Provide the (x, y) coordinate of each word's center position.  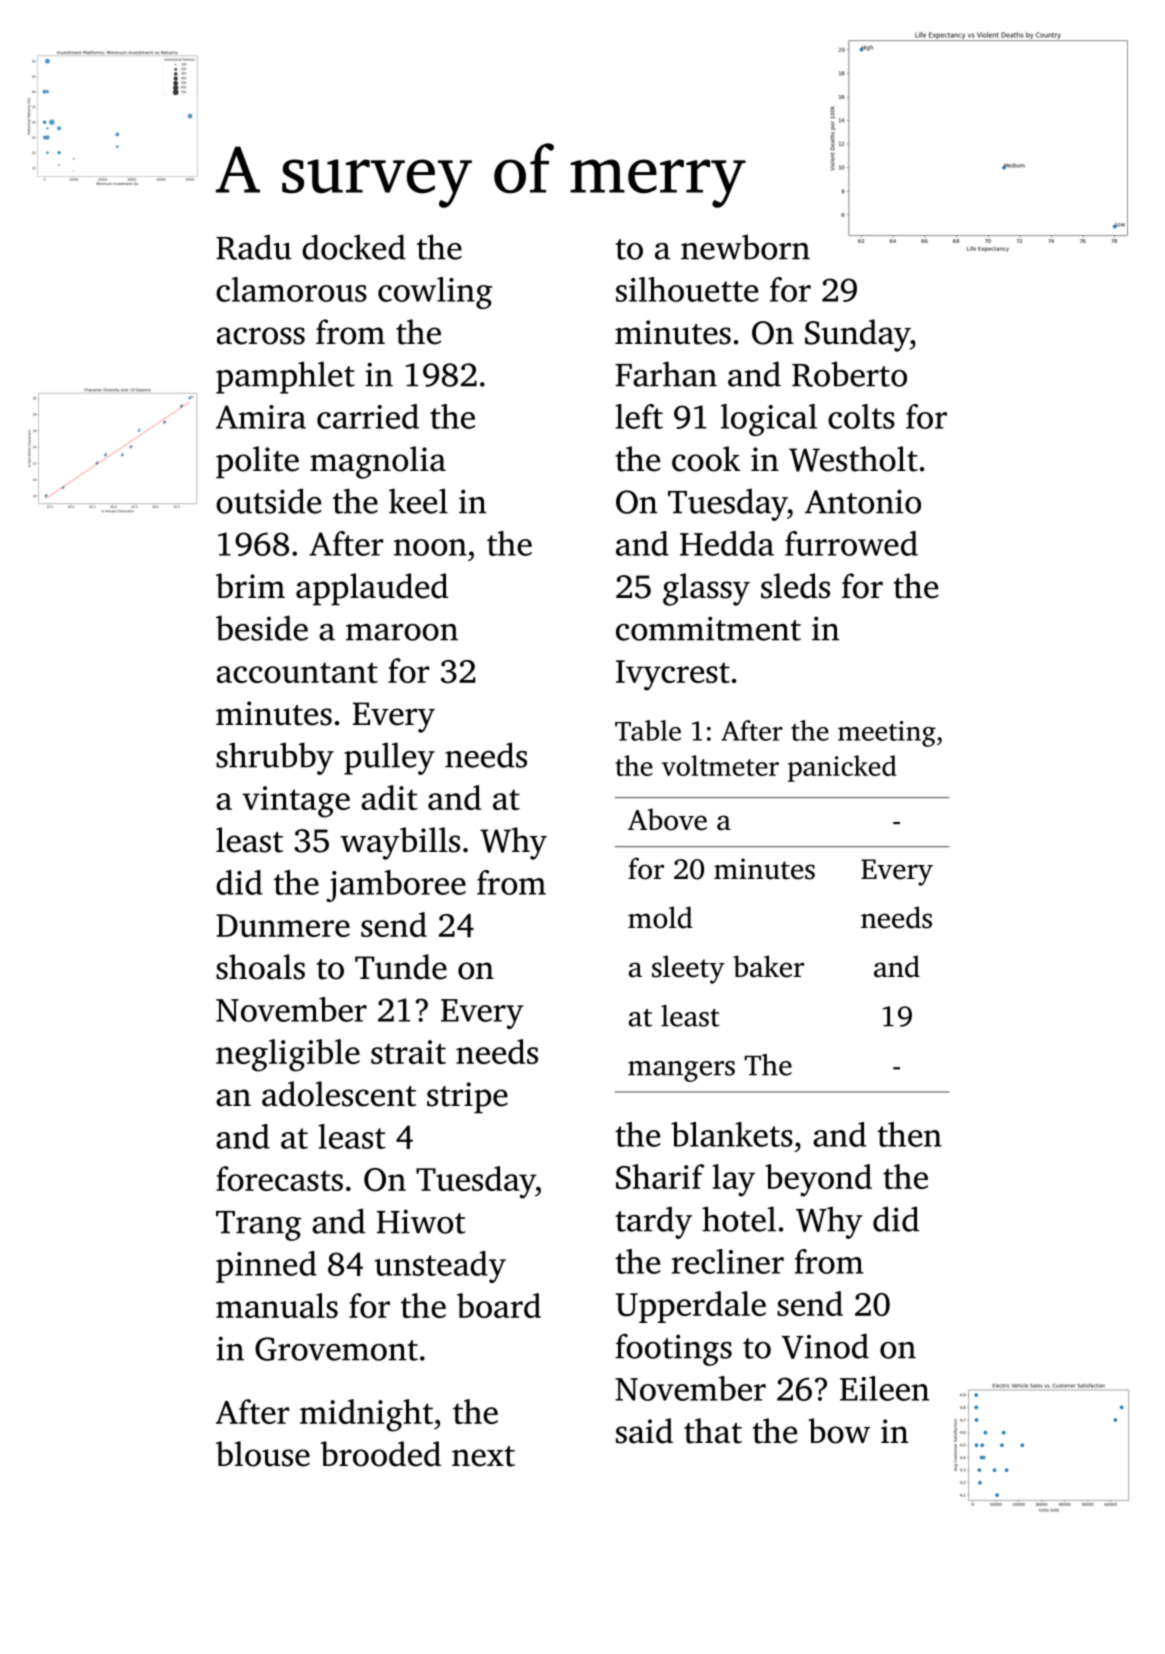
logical (769, 420)
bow (839, 1431)
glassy (706, 589)
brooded (381, 1454)
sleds (795, 586)
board (499, 1305)
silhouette (687, 289)
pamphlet (285, 377)
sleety (688, 969)
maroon (402, 632)
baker (768, 966)
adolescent (339, 1094)
